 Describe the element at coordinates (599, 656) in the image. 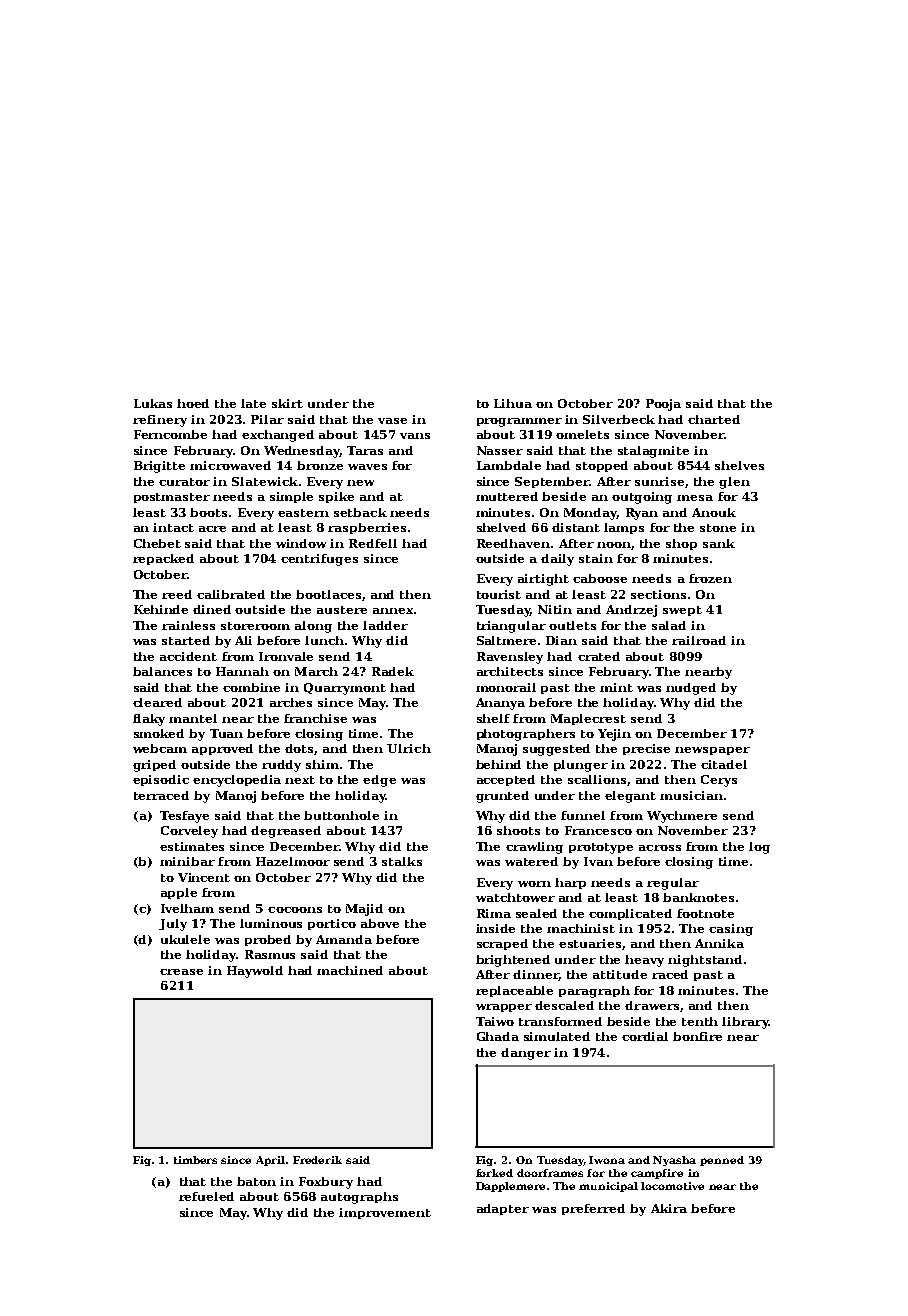

I see `crated` at that location.
